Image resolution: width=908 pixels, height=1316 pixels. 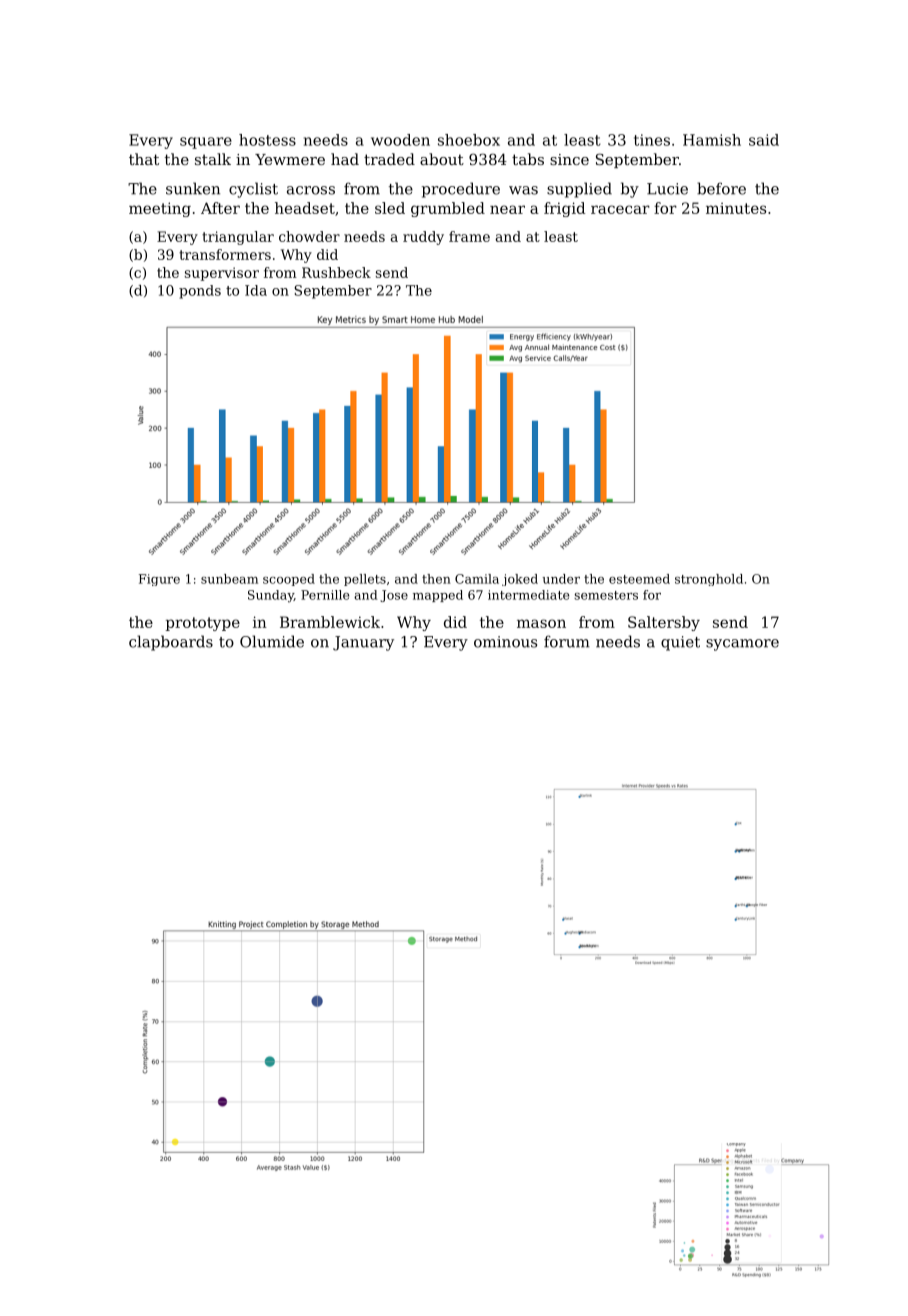 What do you see at coordinates (272, 641) in the screenshot?
I see `Olumide` at bounding box center [272, 641].
